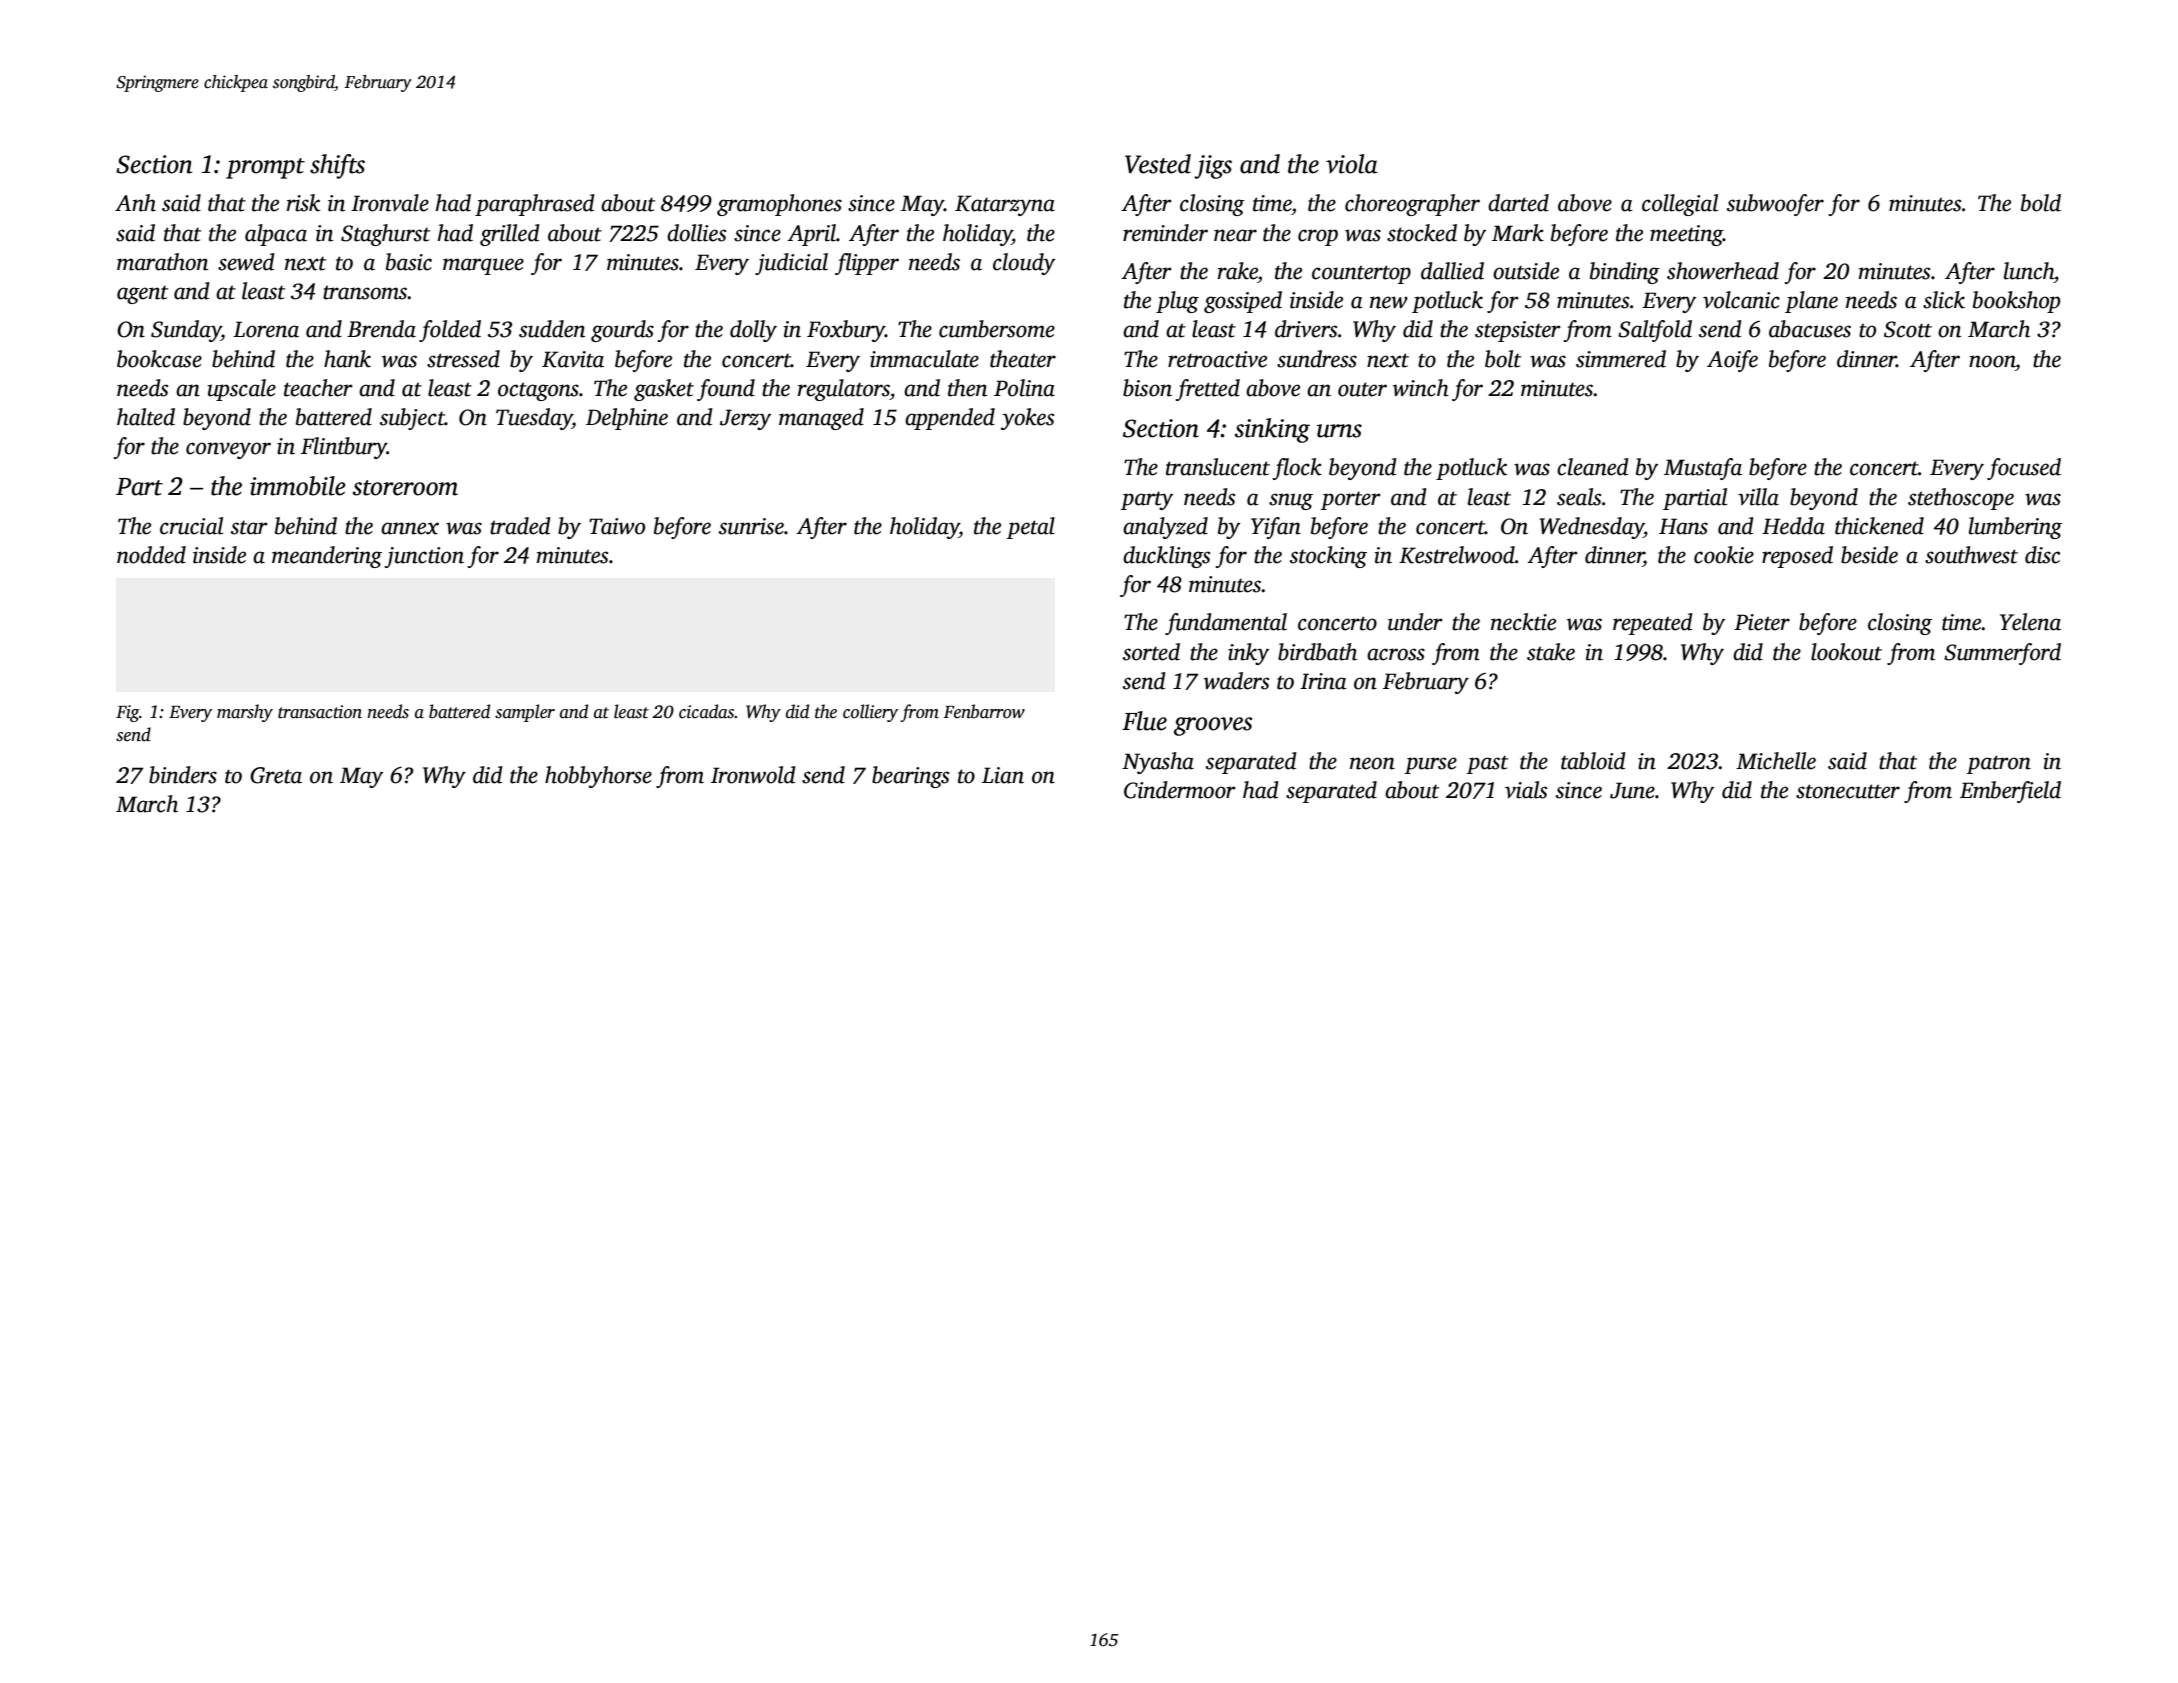  What do you see at coordinates (320, 712) in the image?
I see `transaction` at bounding box center [320, 712].
